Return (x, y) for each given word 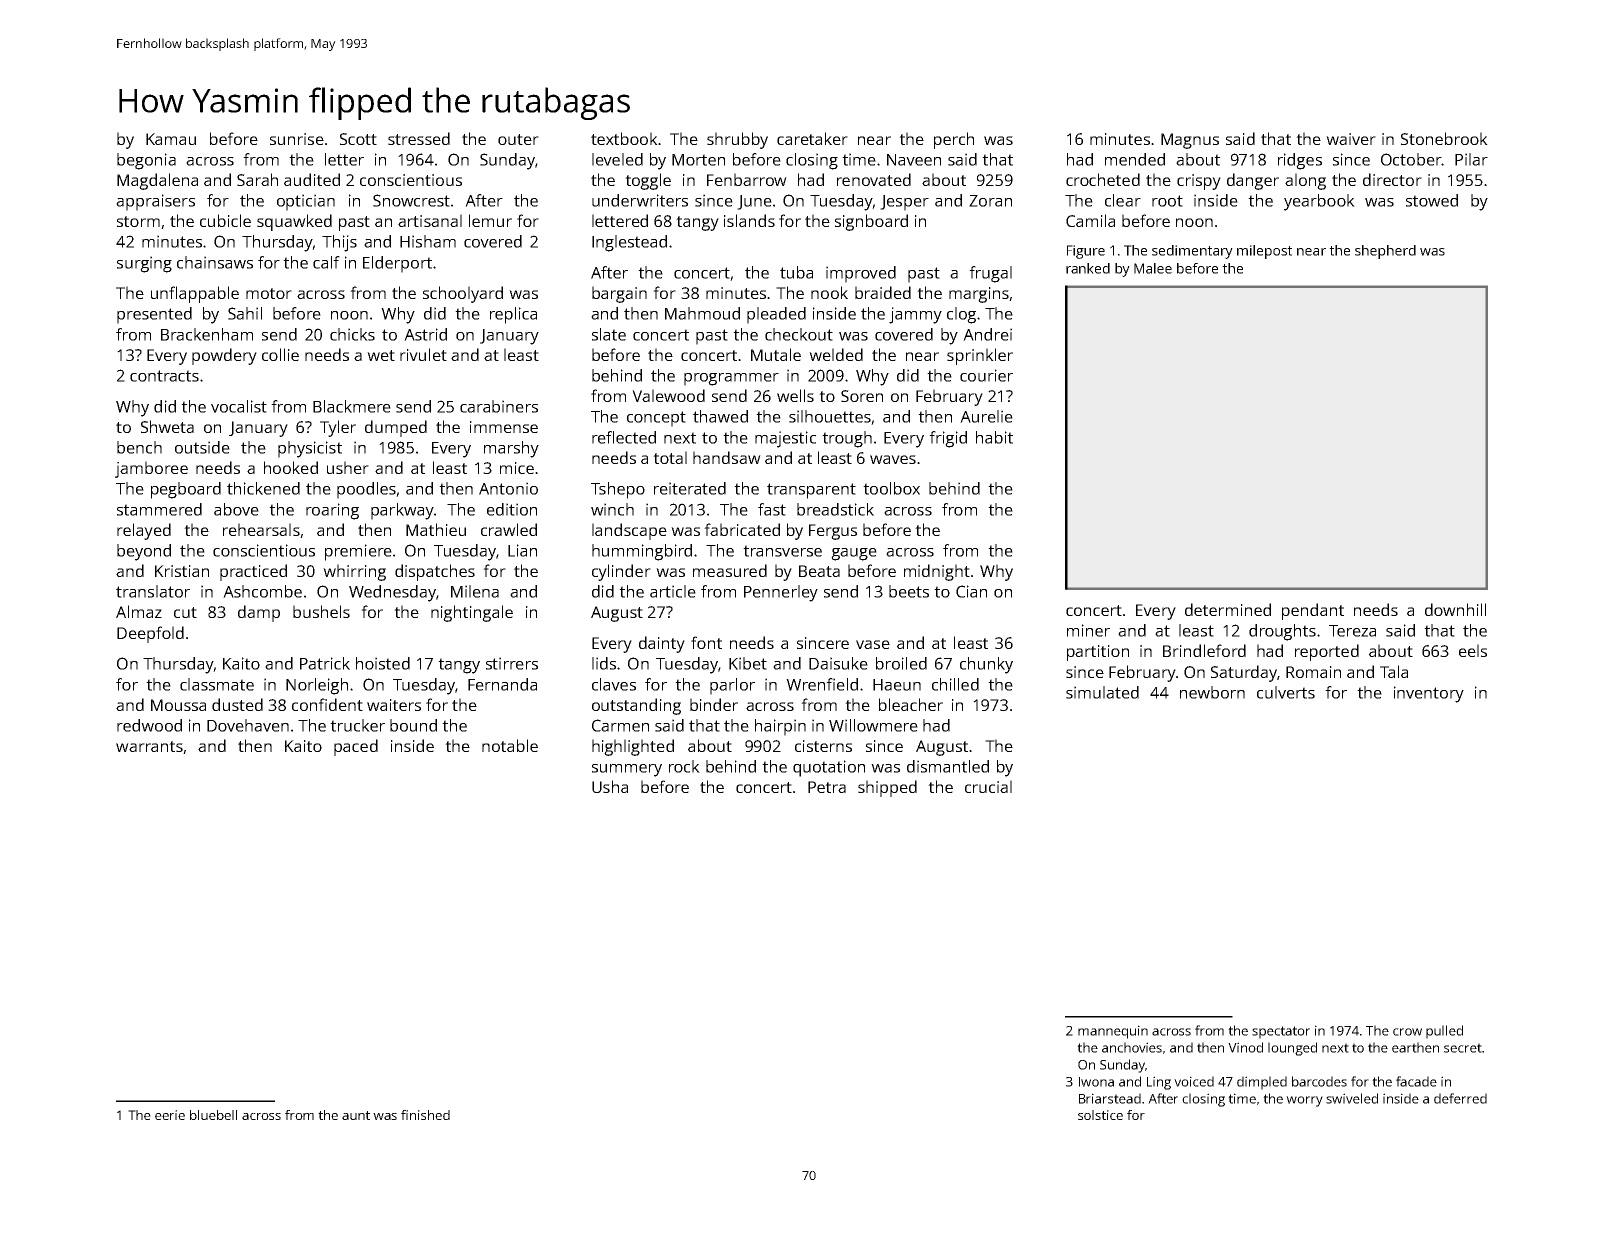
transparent (811, 491)
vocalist (239, 406)
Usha (610, 786)
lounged (1292, 1049)
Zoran (990, 201)
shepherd (1385, 252)
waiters (394, 705)
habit (994, 437)
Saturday (1244, 673)
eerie (170, 1115)
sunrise (297, 139)
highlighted (633, 747)
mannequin (1113, 1032)
